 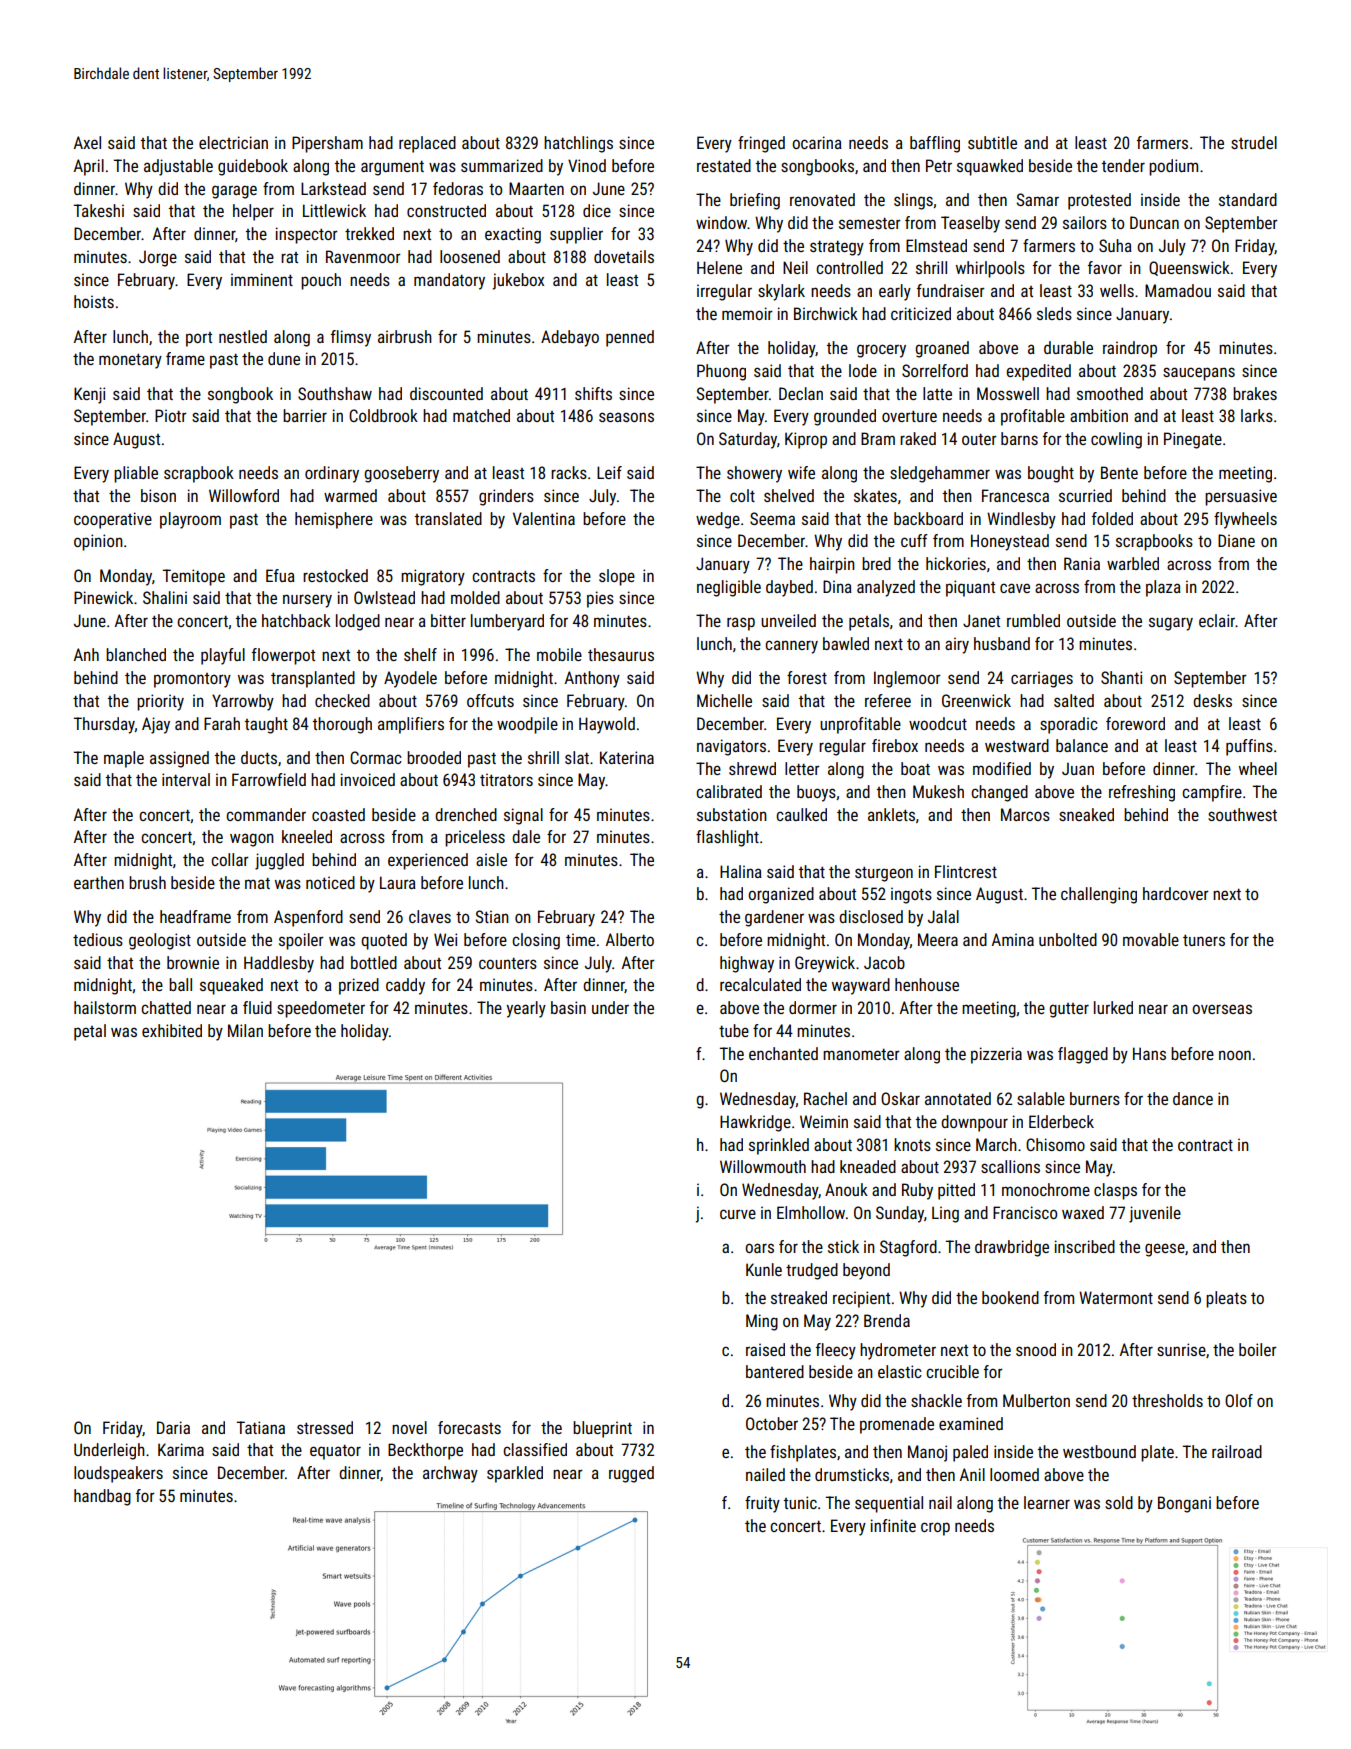 I want to click on Axel, so click(x=87, y=142).
